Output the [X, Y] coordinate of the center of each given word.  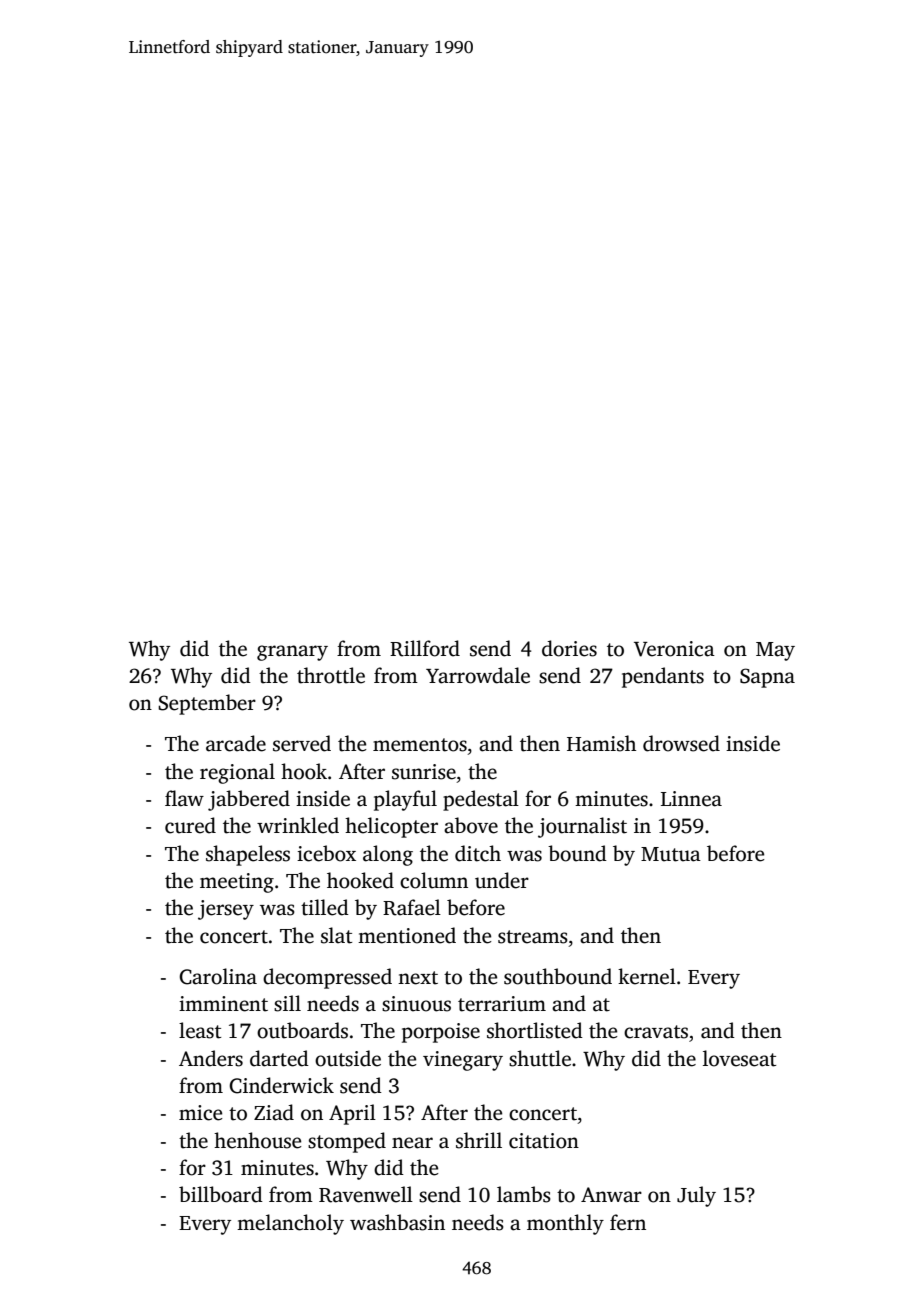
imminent [223, 1004]
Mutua [671, 854]
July [696, 1196]
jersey [226, 910]
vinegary [463, 1061]
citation [544, 1141]
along [388, 855]
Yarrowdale [478, 675]
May [775, 651]
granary [292, 653]
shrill [479, 1140]
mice [201, 1113]
